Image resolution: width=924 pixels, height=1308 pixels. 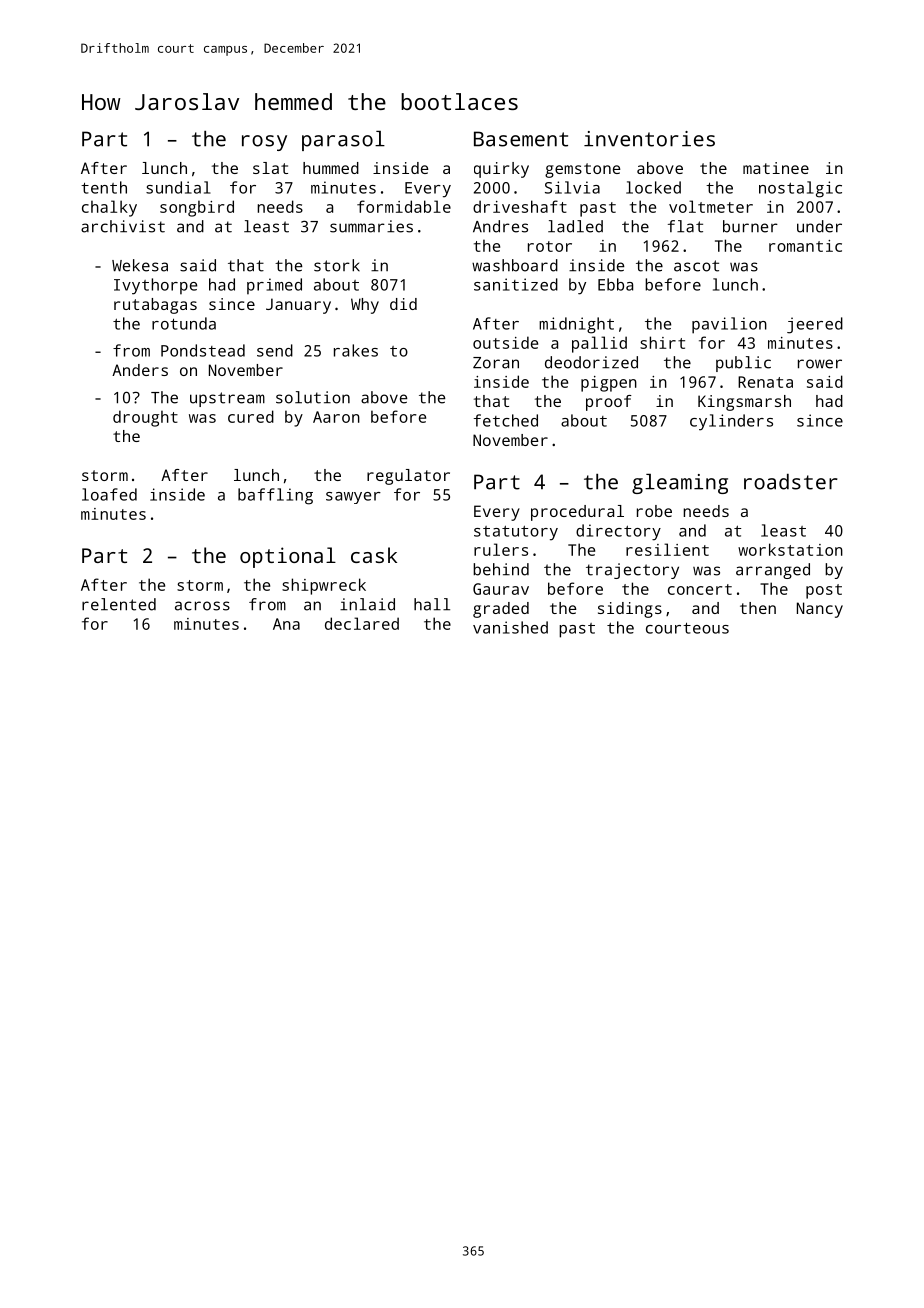 What do you see at coordinates (711, 206) in the screenshot?
I see `voltmeter` at bounding box center [711, 206].
